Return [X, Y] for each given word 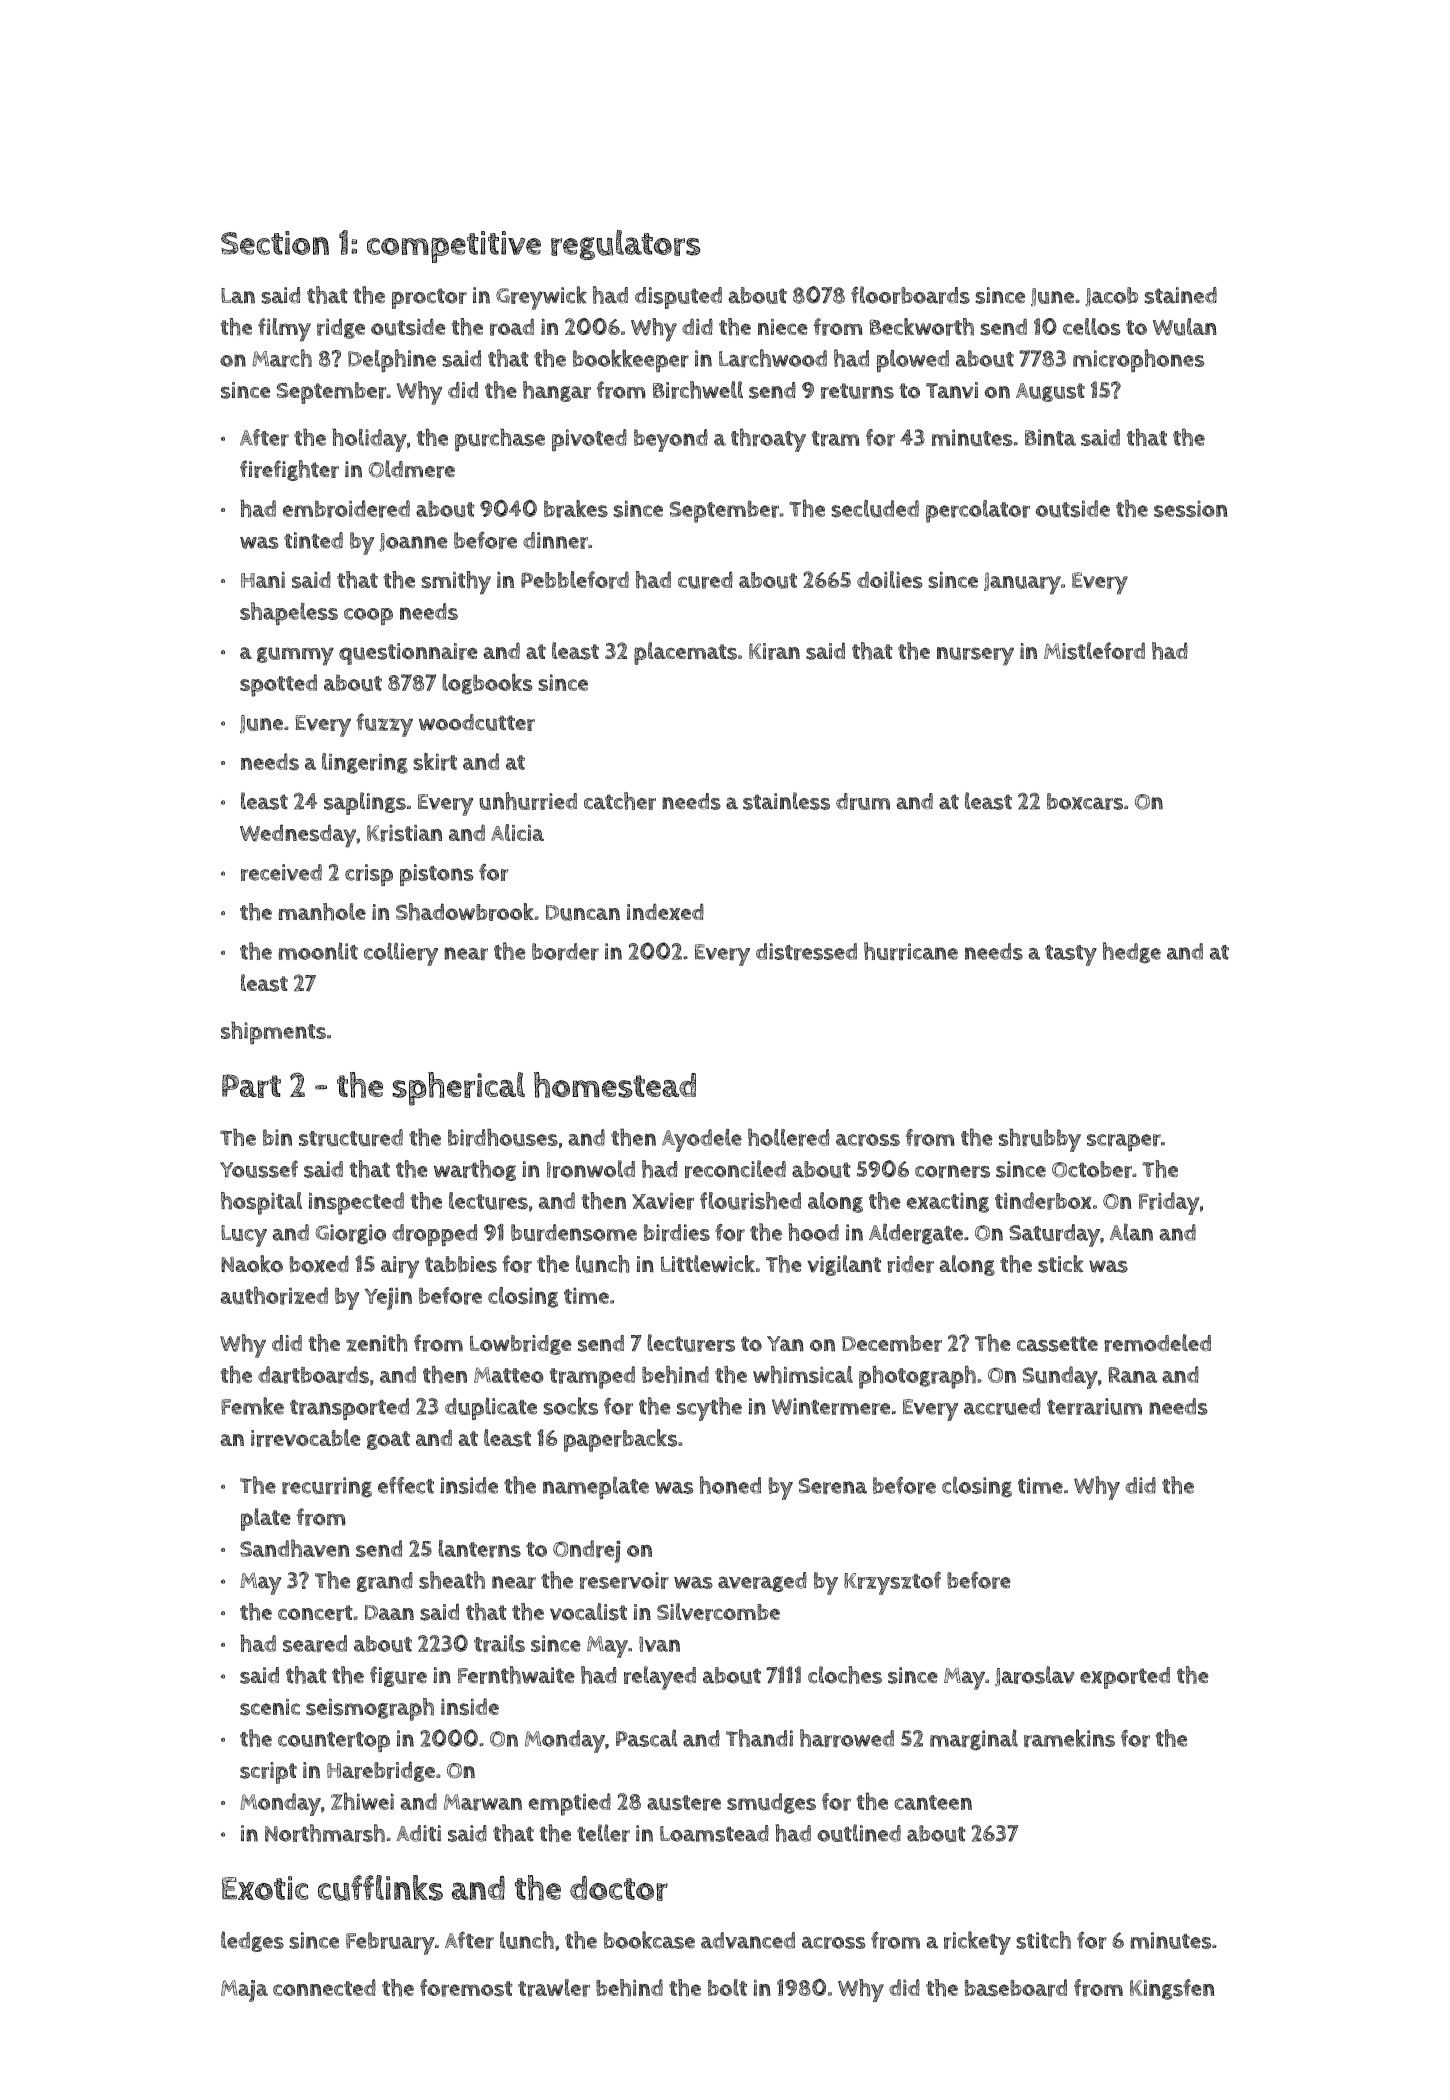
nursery [975, 656]
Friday [1169, 1203]
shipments [273, 1033]
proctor [429, 298]
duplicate [491, 1408]
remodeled [1157, 1343]
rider [910, 1264]
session [1190, 509]
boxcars [1085, 801]
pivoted [589, 440]
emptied [569, 1804]
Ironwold [591, 1169]
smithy [456, 583]
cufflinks [380, 1888]
